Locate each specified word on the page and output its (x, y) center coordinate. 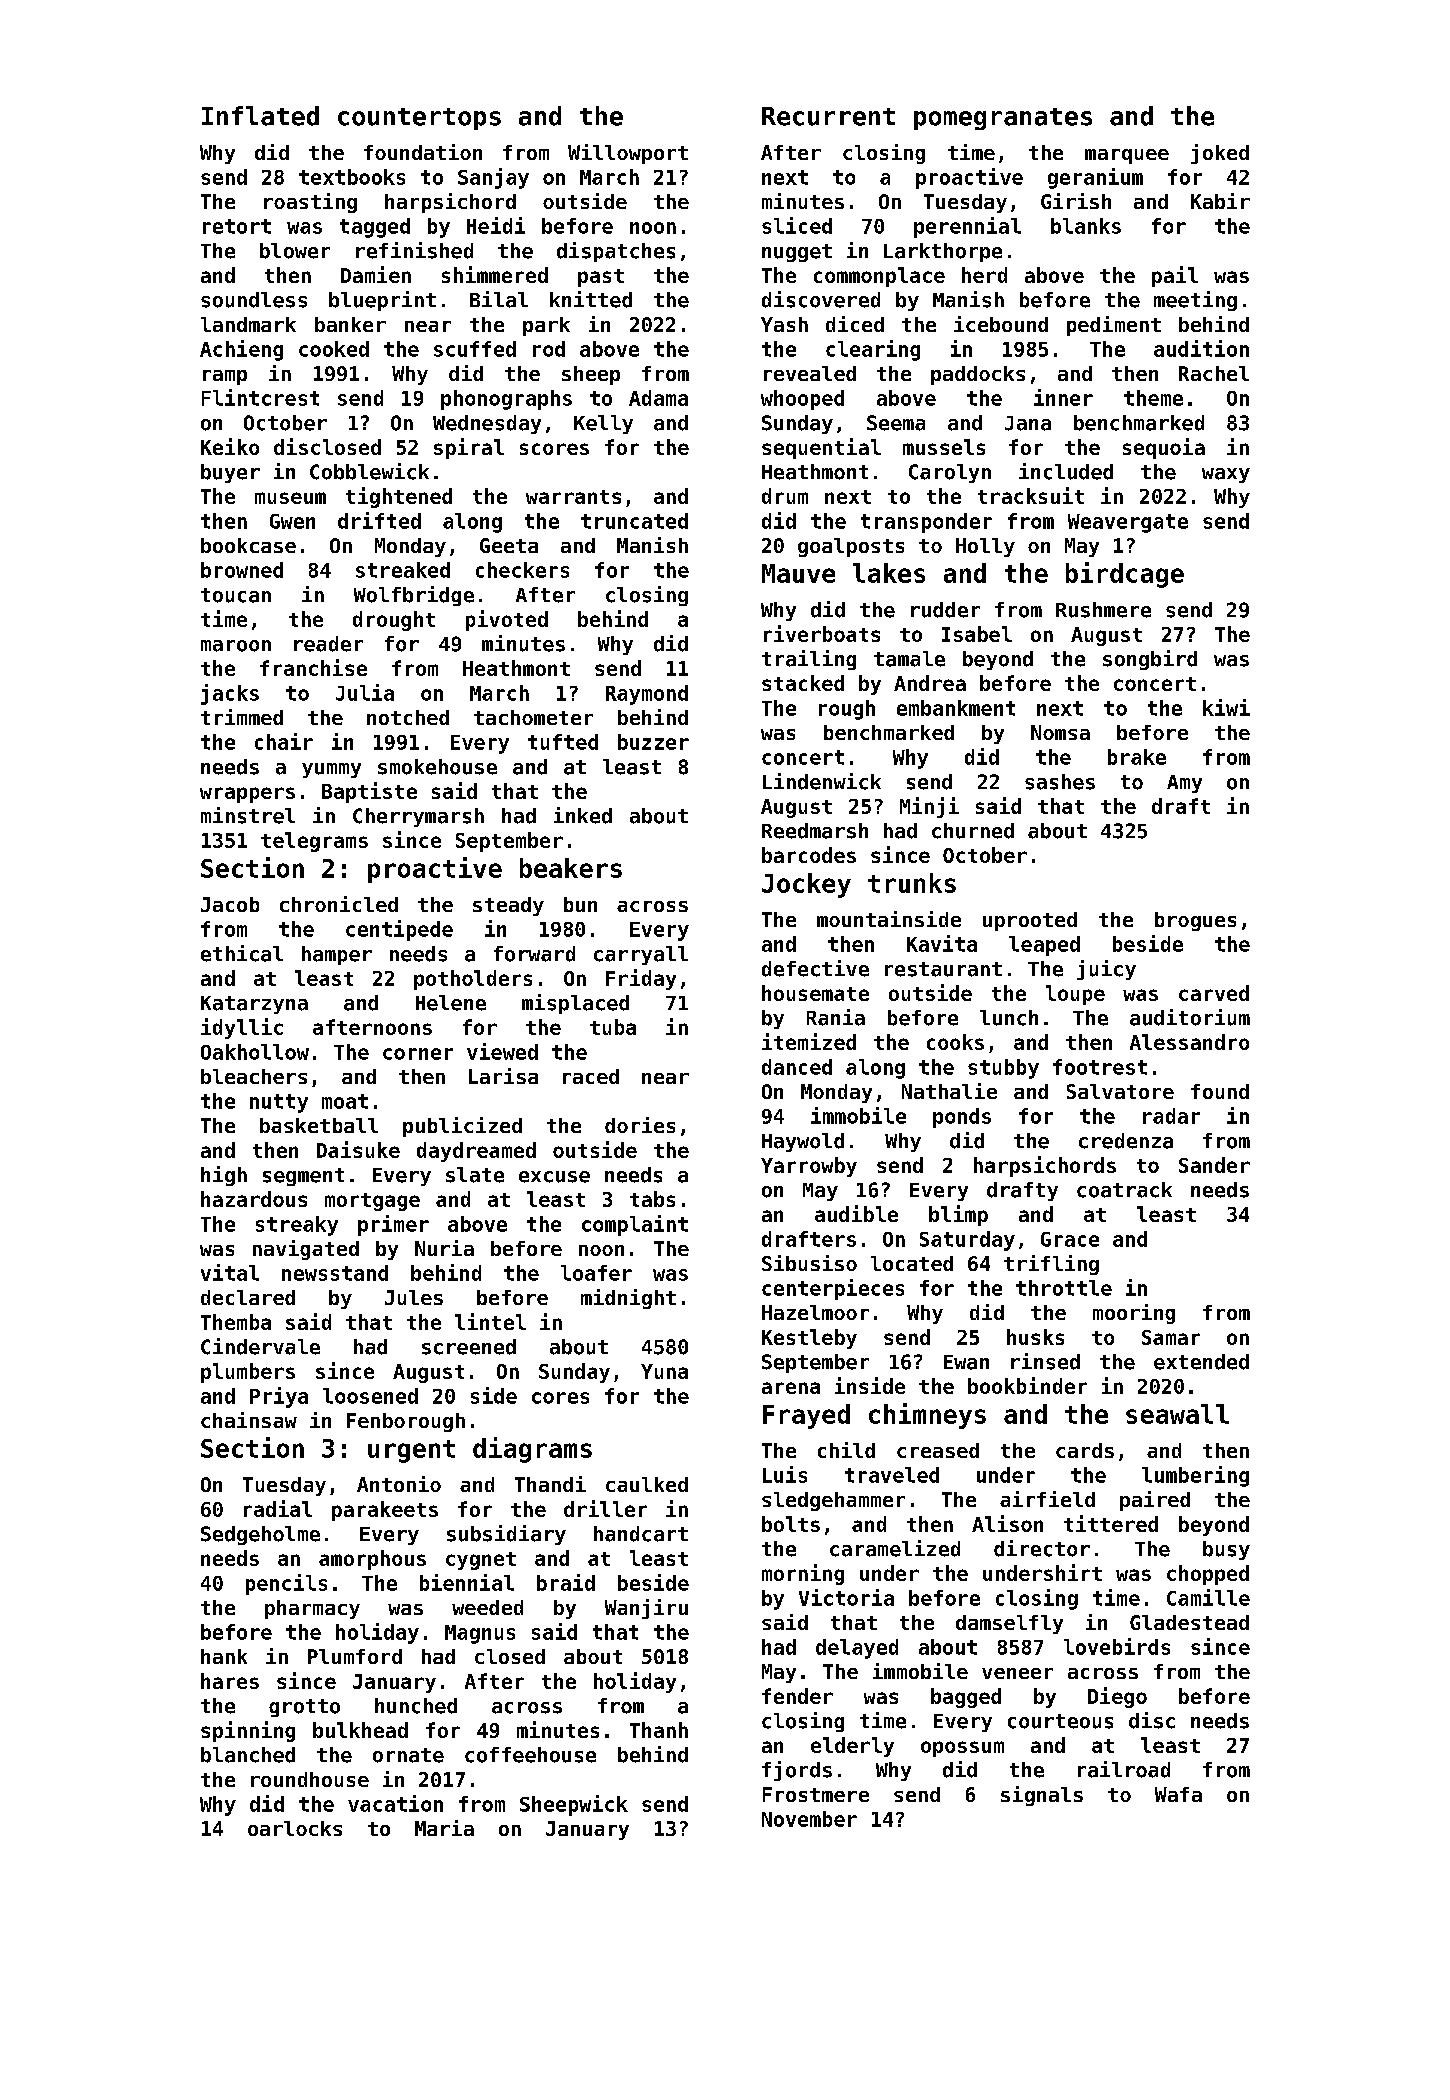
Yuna (664, 1371)
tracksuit (1031, 495)
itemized (809, 1041)
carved (1214, 993)
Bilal (499, 299)
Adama (658, 398)
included (1066, 471)
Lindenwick (822, 781)
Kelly (603, 424)
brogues (1195, 921)
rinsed (1045, 1361)
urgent (411, 1451)
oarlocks (295, 1828)
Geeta (509, 545)
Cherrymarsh (418, 817)
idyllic (242, 1028)
